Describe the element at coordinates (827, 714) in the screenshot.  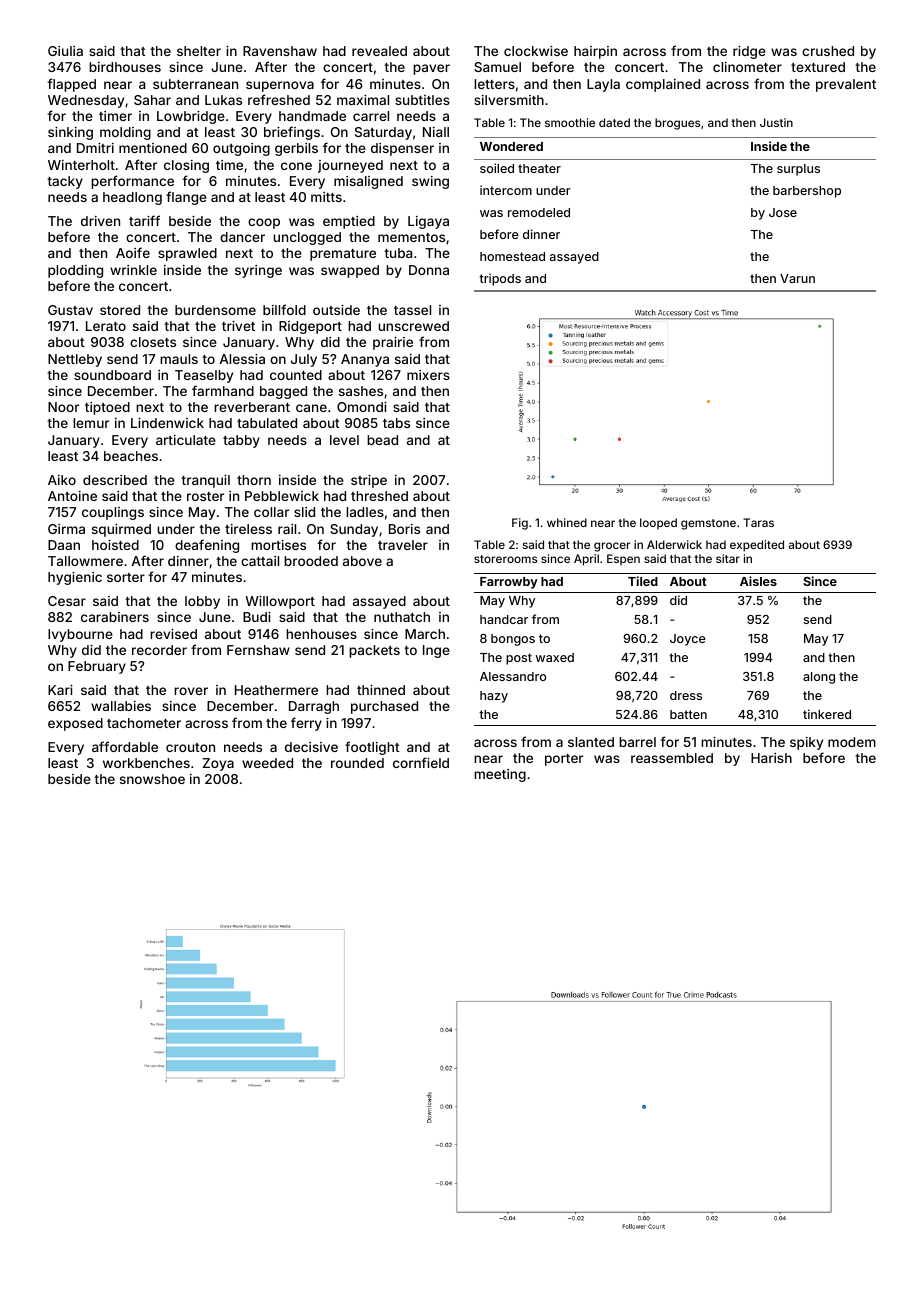
I see `tinkered` at that location.
